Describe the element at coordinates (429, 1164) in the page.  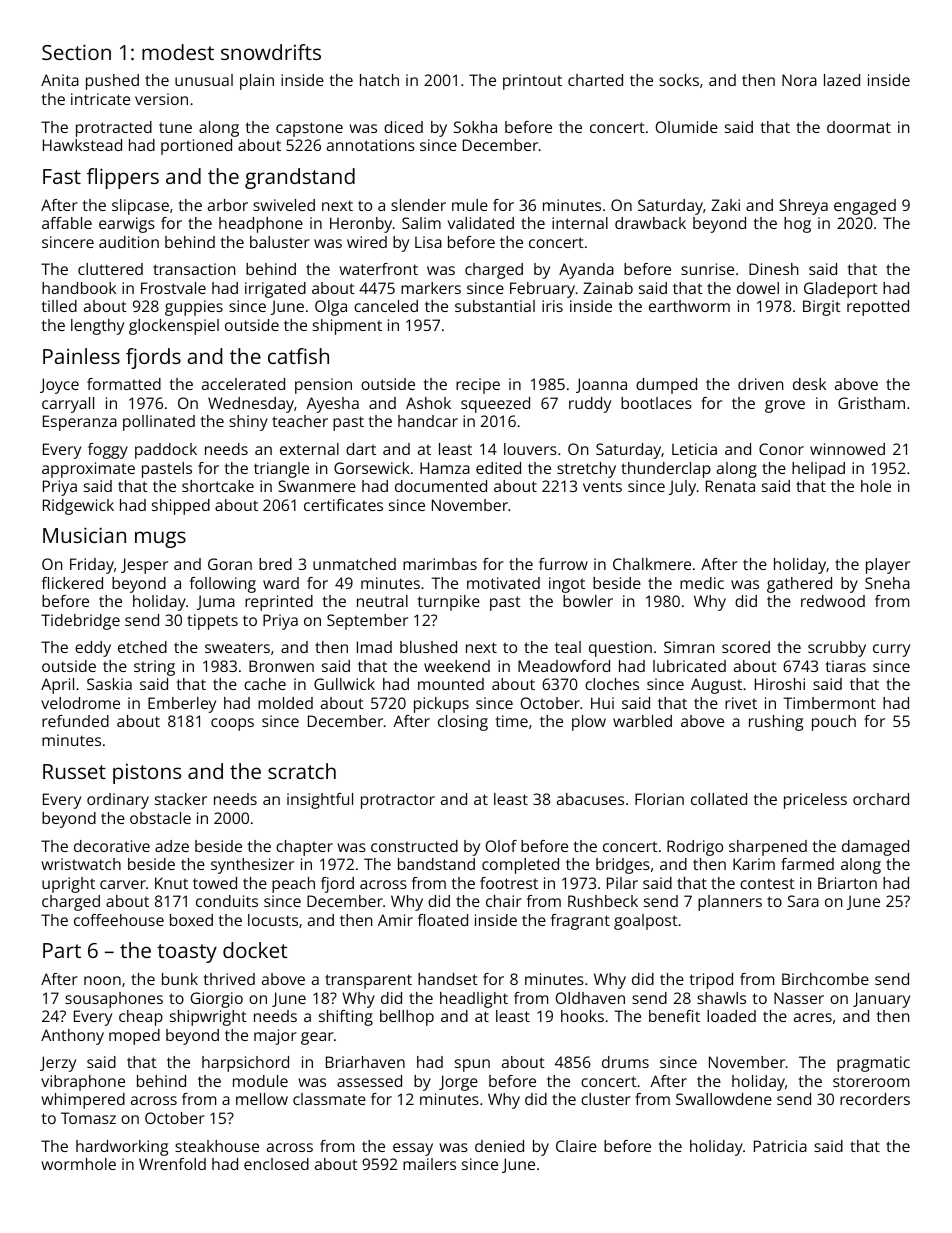
I see `mailers` at that location.
